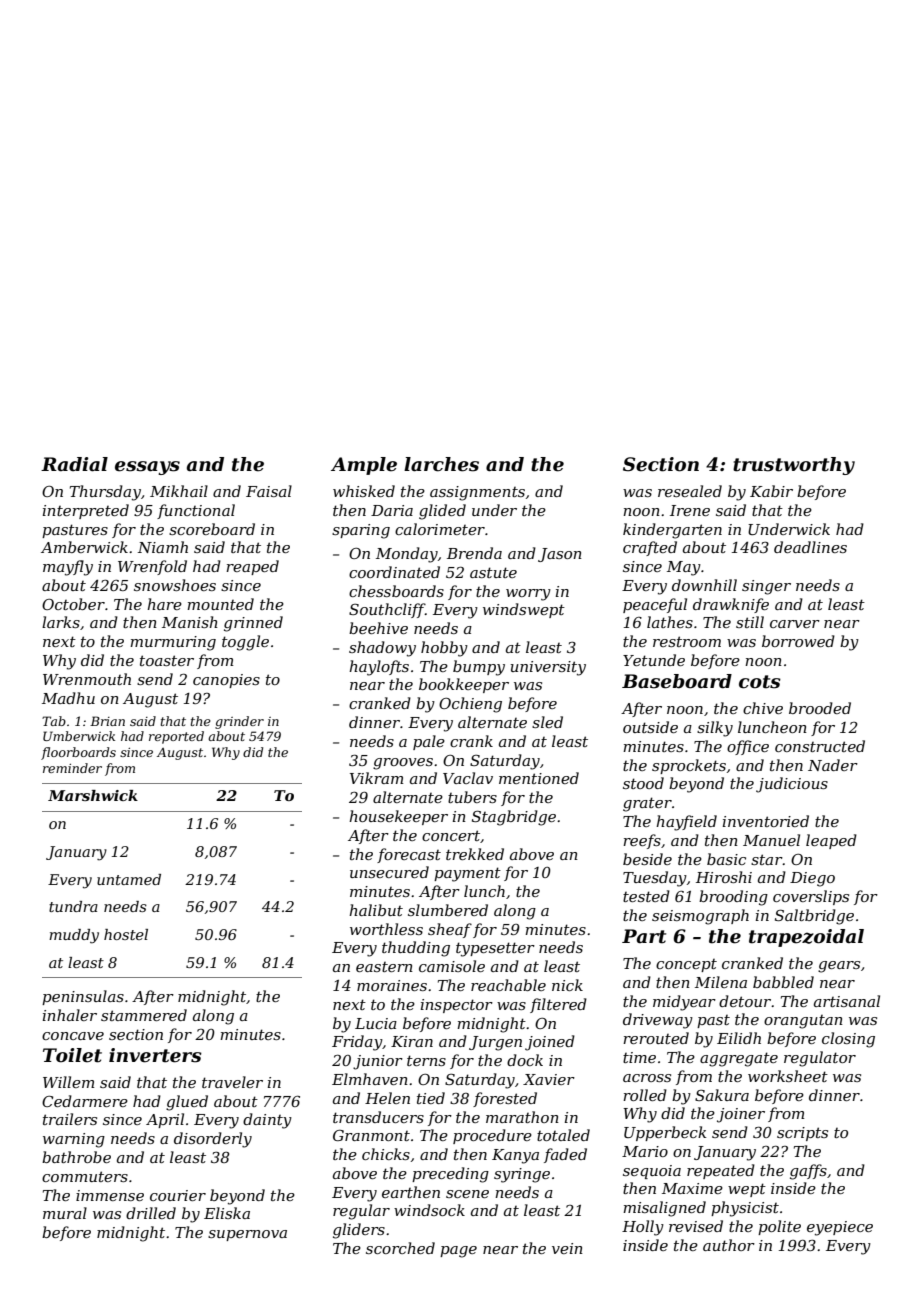  What do you see at coordinates (548, 668) in the document?
I see `university` at bounding box center [548, 668].
